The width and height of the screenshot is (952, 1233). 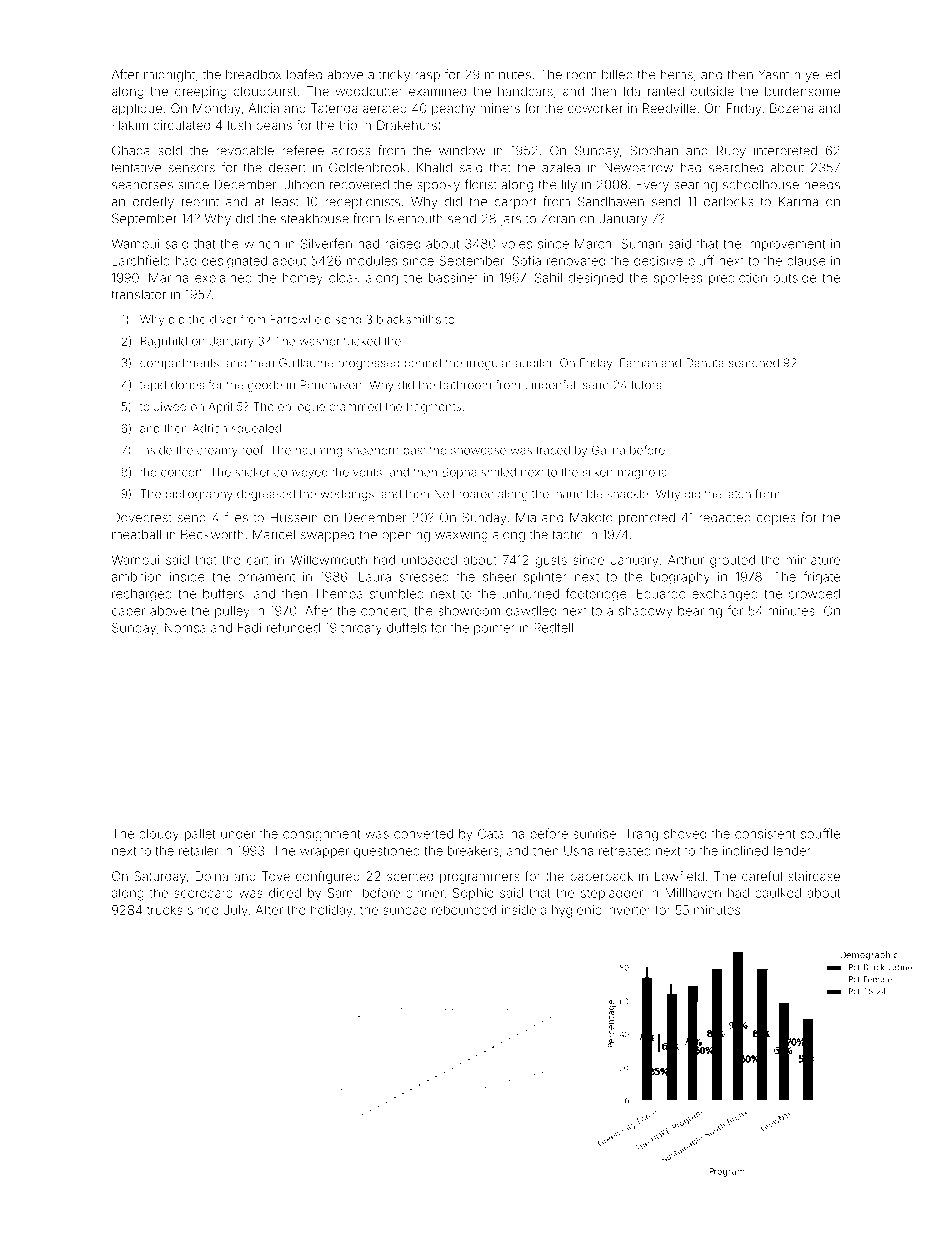 What do you see at coordinates (814, 594) in the screenshot?
I see `crowded` at bounding box center [814, 594].
